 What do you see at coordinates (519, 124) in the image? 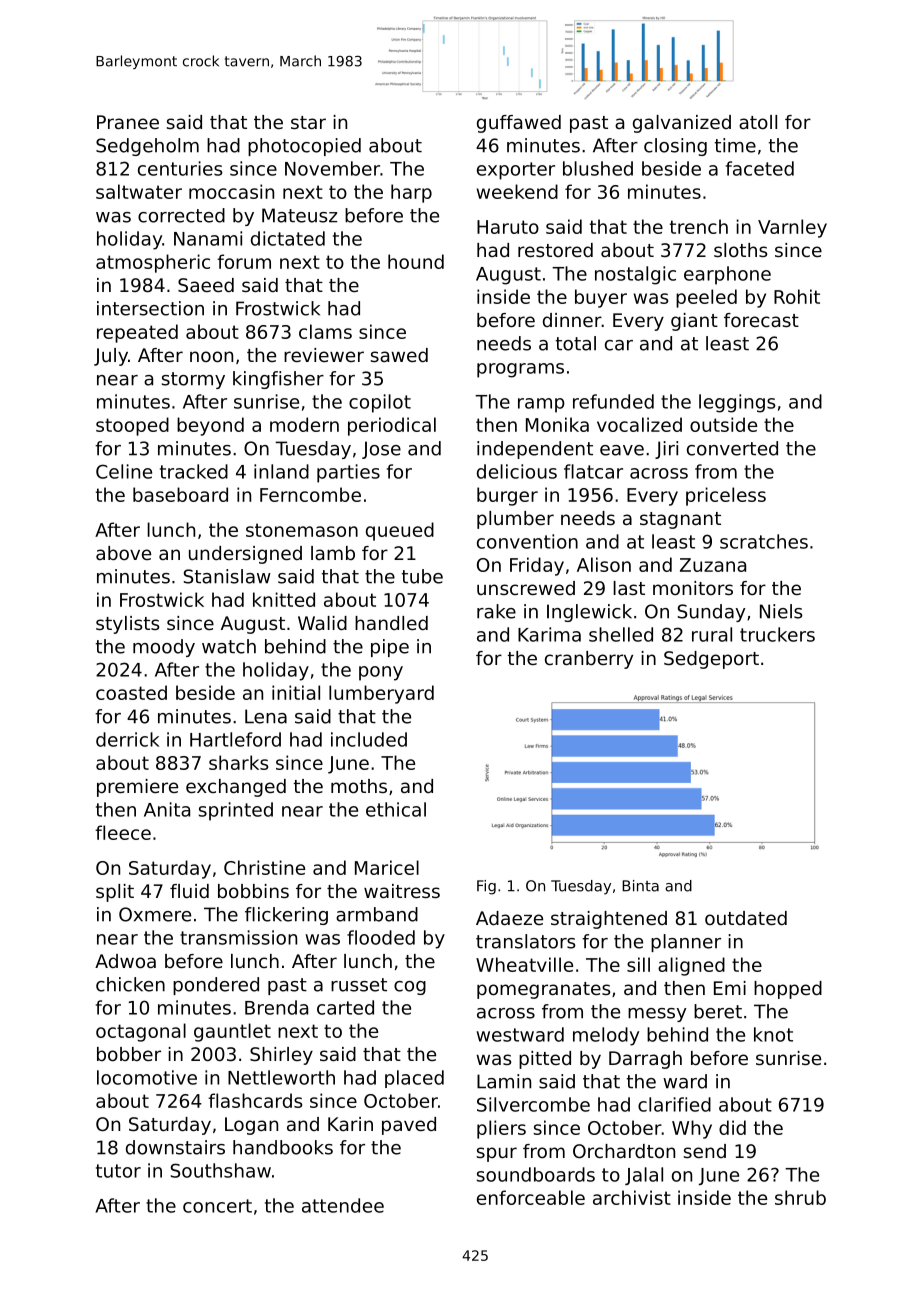
I see `guffawed` at bounding box center [519, 124].
